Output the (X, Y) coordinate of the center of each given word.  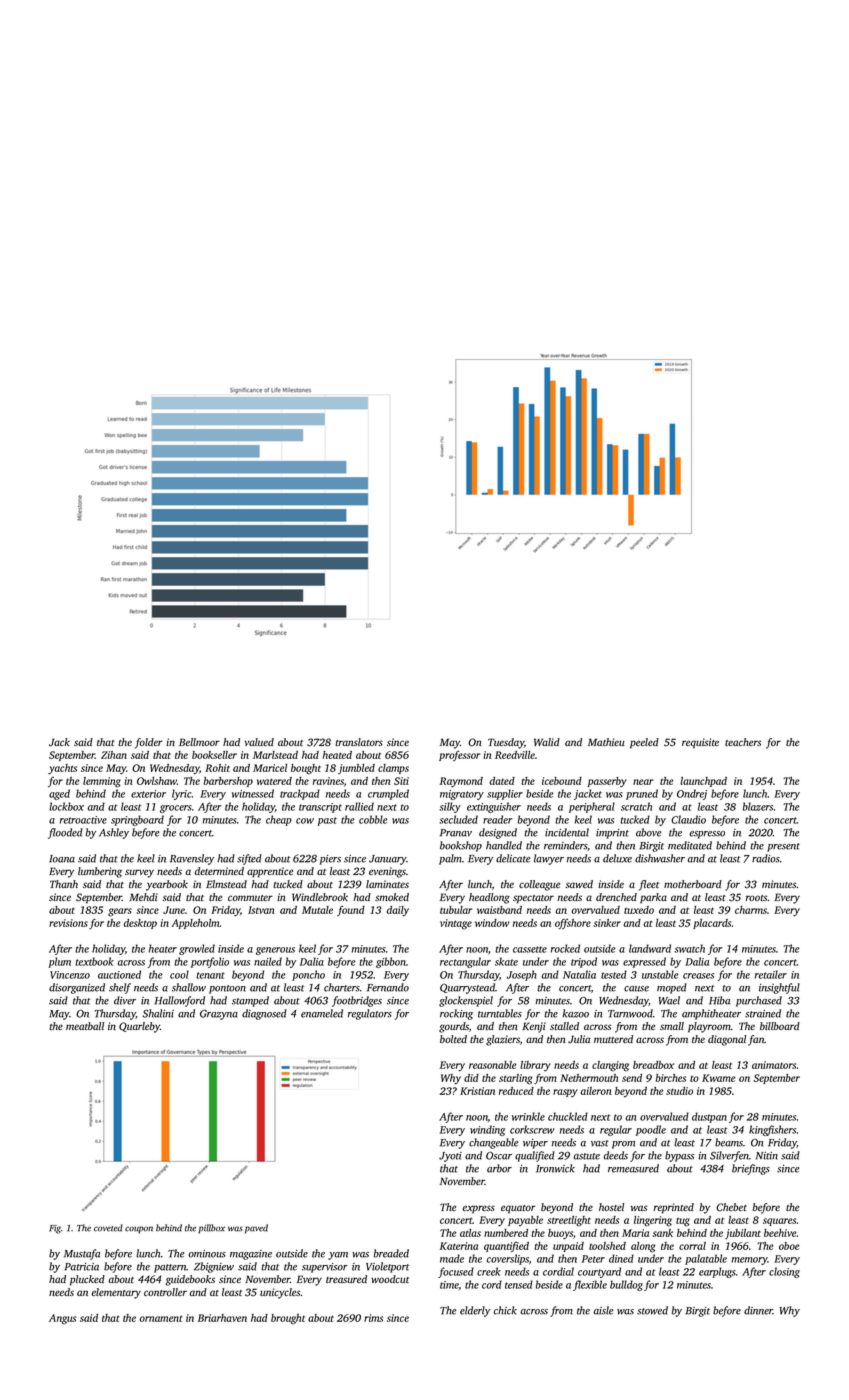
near (643, 782)
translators (359, 742)
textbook (94, 961)
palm (450, 859)
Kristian (477, 1091)
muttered (613, 1039)
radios (766, 858)
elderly (475, 1311)
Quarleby (139, 1027)
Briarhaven (222, 1318)
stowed (652, 1310)
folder (149, 743)
